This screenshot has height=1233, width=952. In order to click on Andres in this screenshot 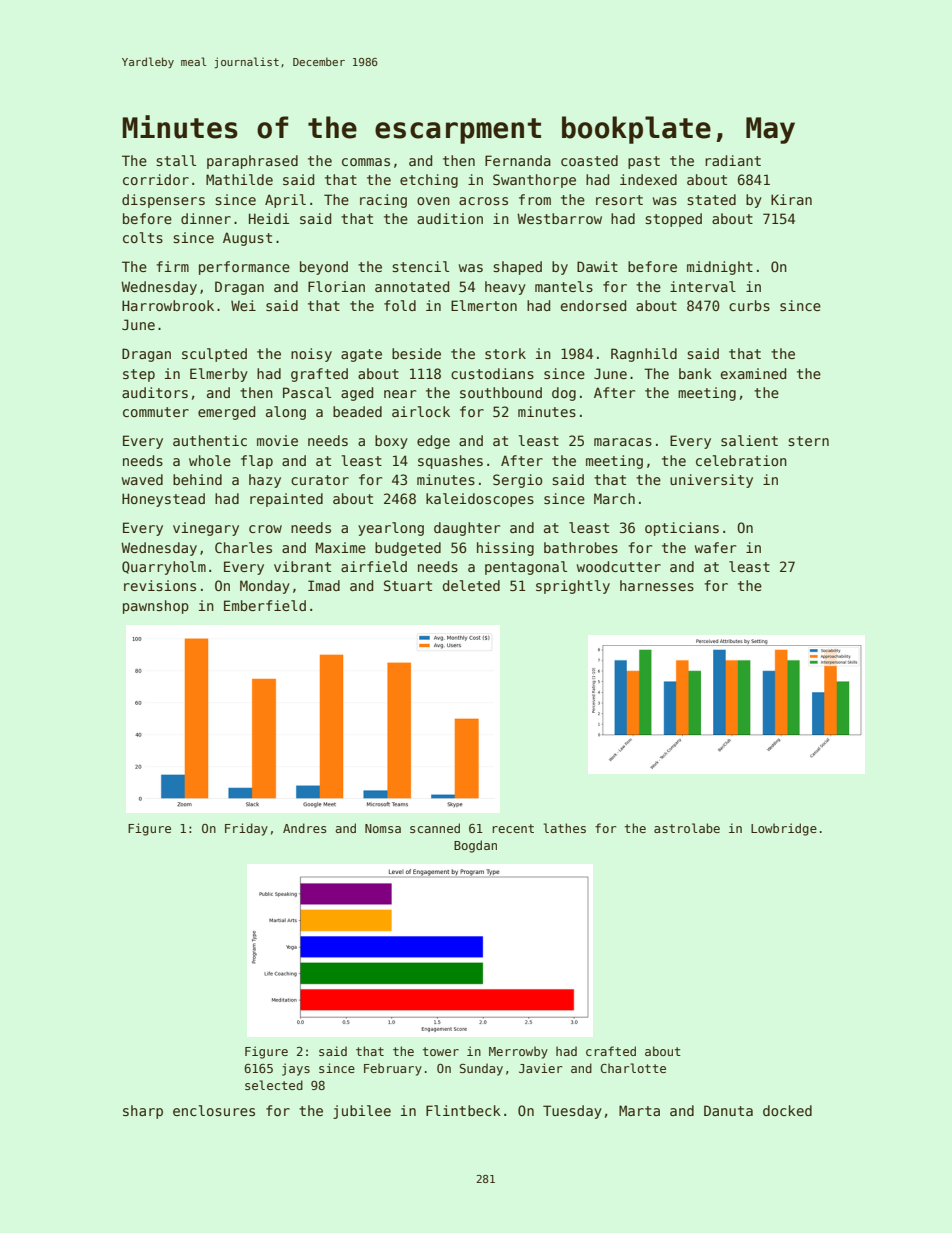, I will do `click(304, 828)`.
